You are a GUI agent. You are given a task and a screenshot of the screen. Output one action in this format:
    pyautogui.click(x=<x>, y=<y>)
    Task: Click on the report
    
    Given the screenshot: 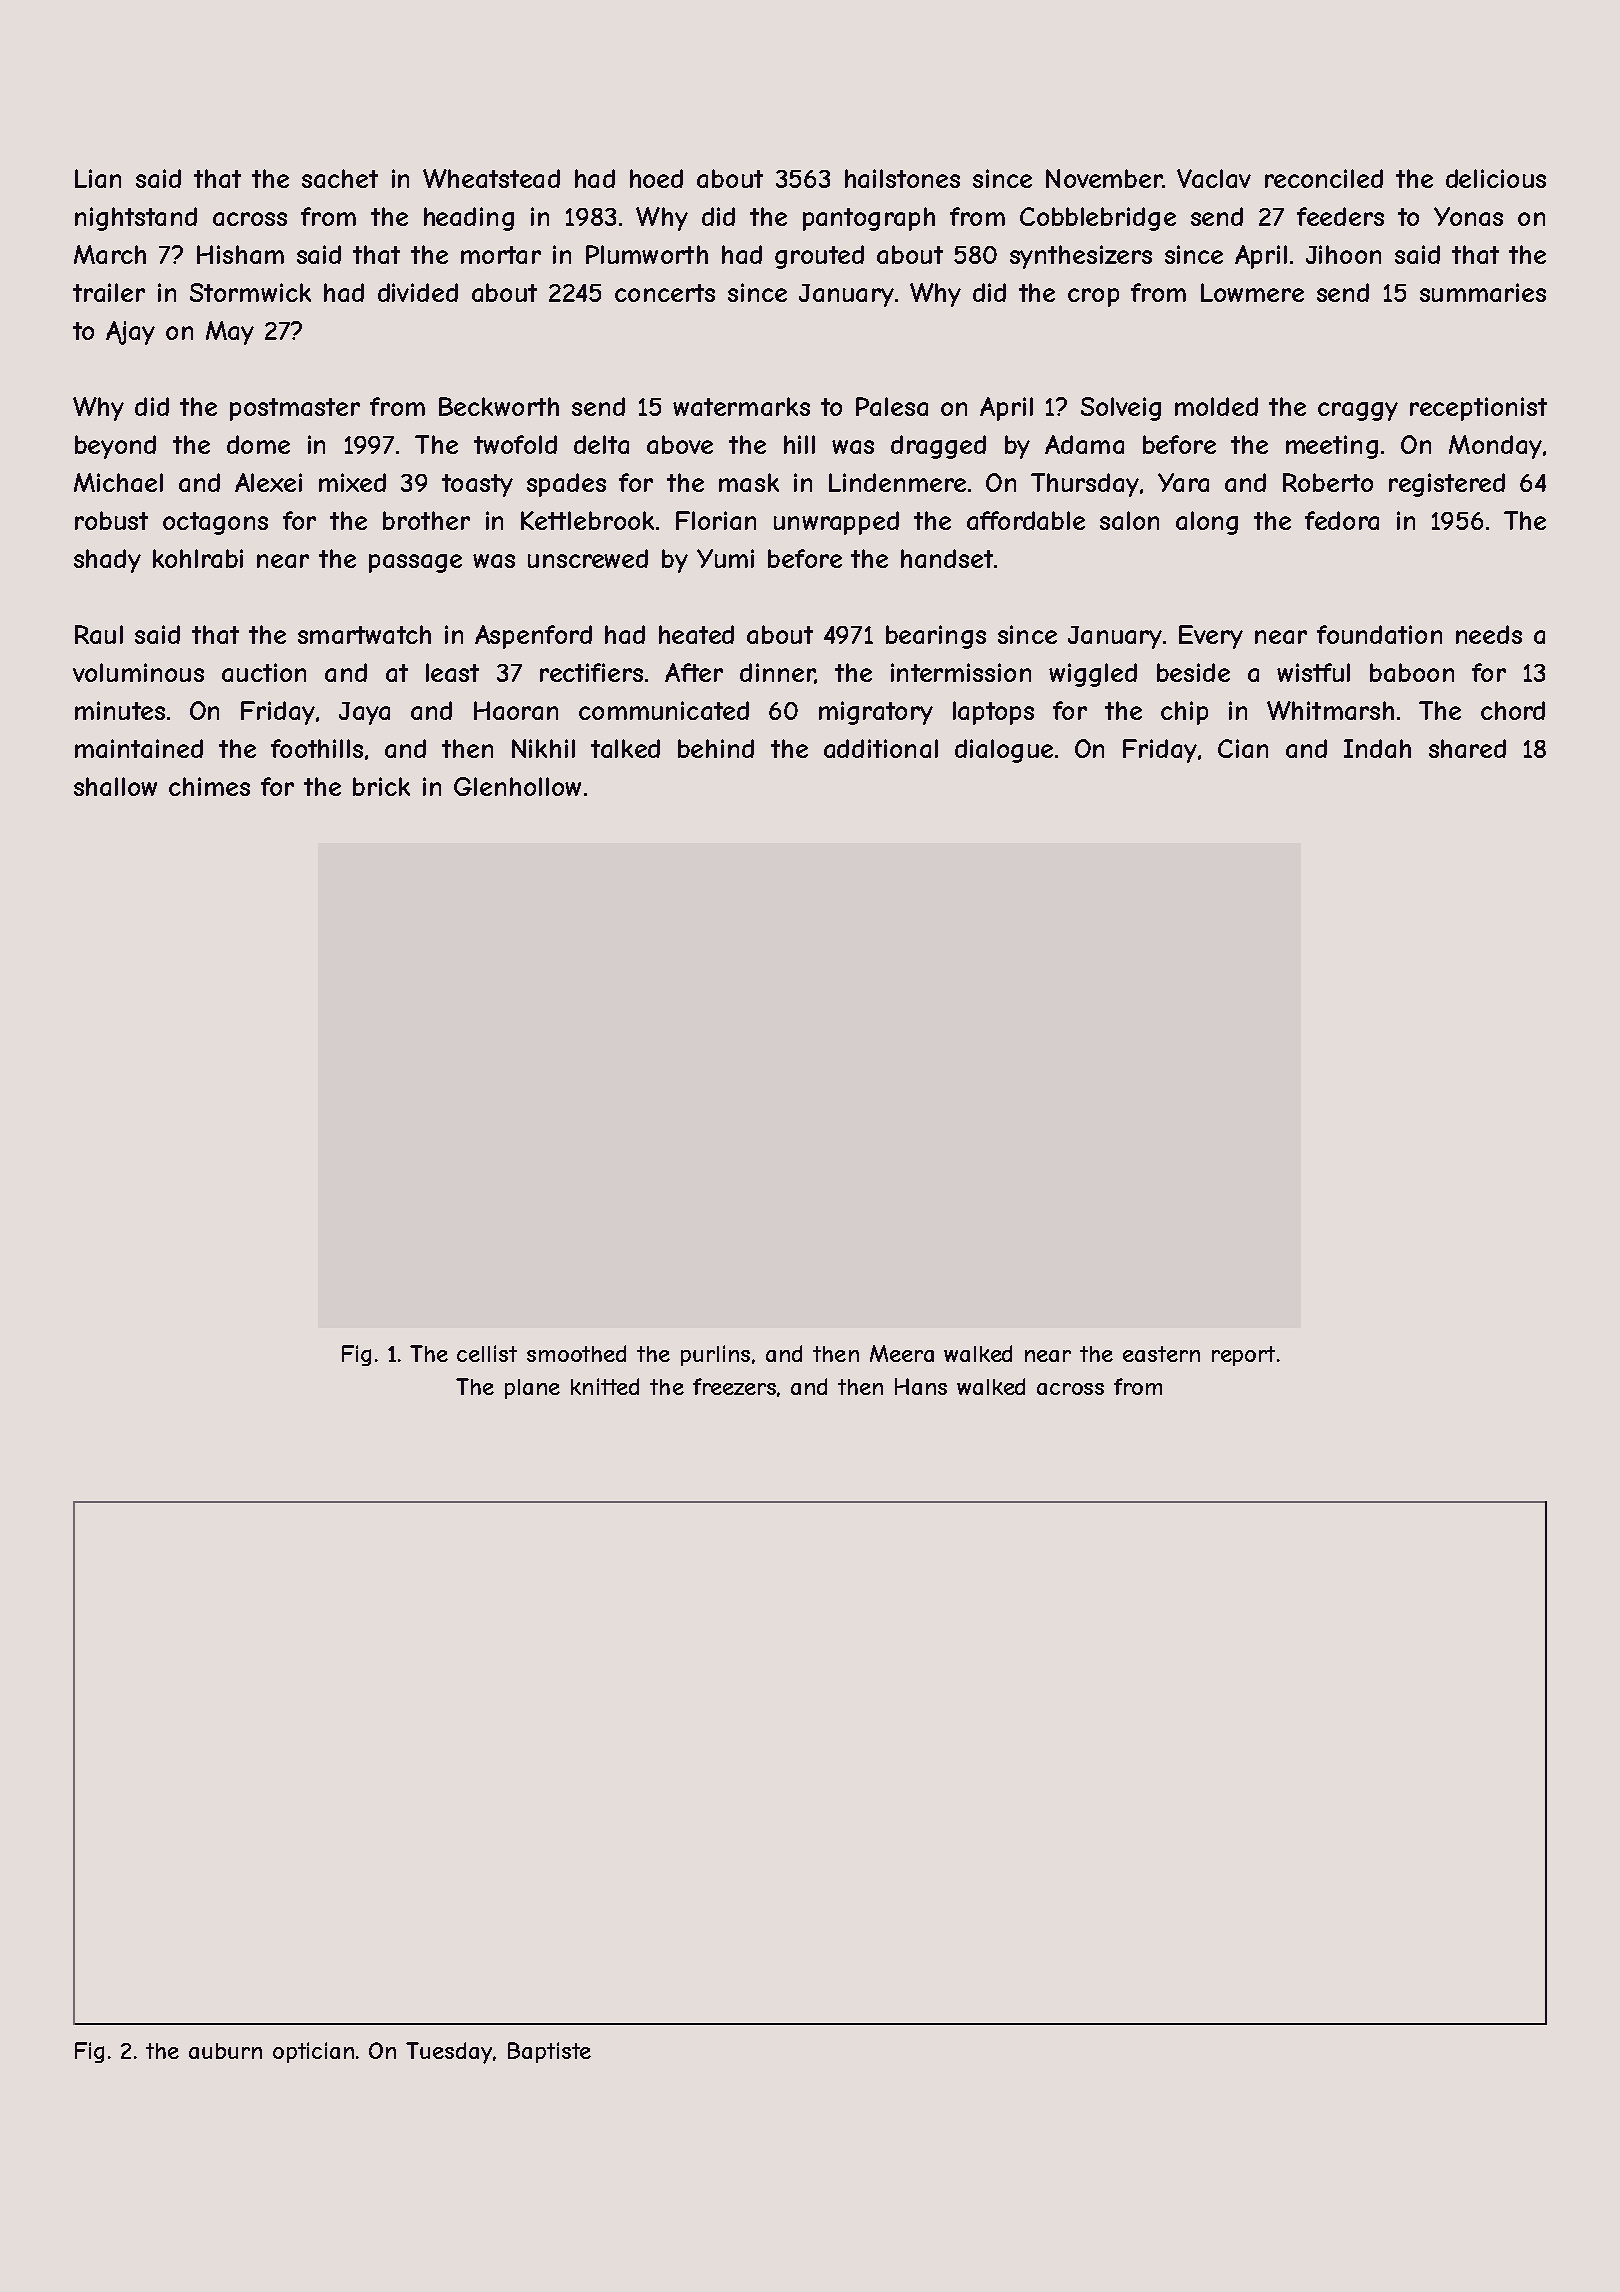 What is the action you would take?
    pyautogui.click(x=1243, y=1356)
